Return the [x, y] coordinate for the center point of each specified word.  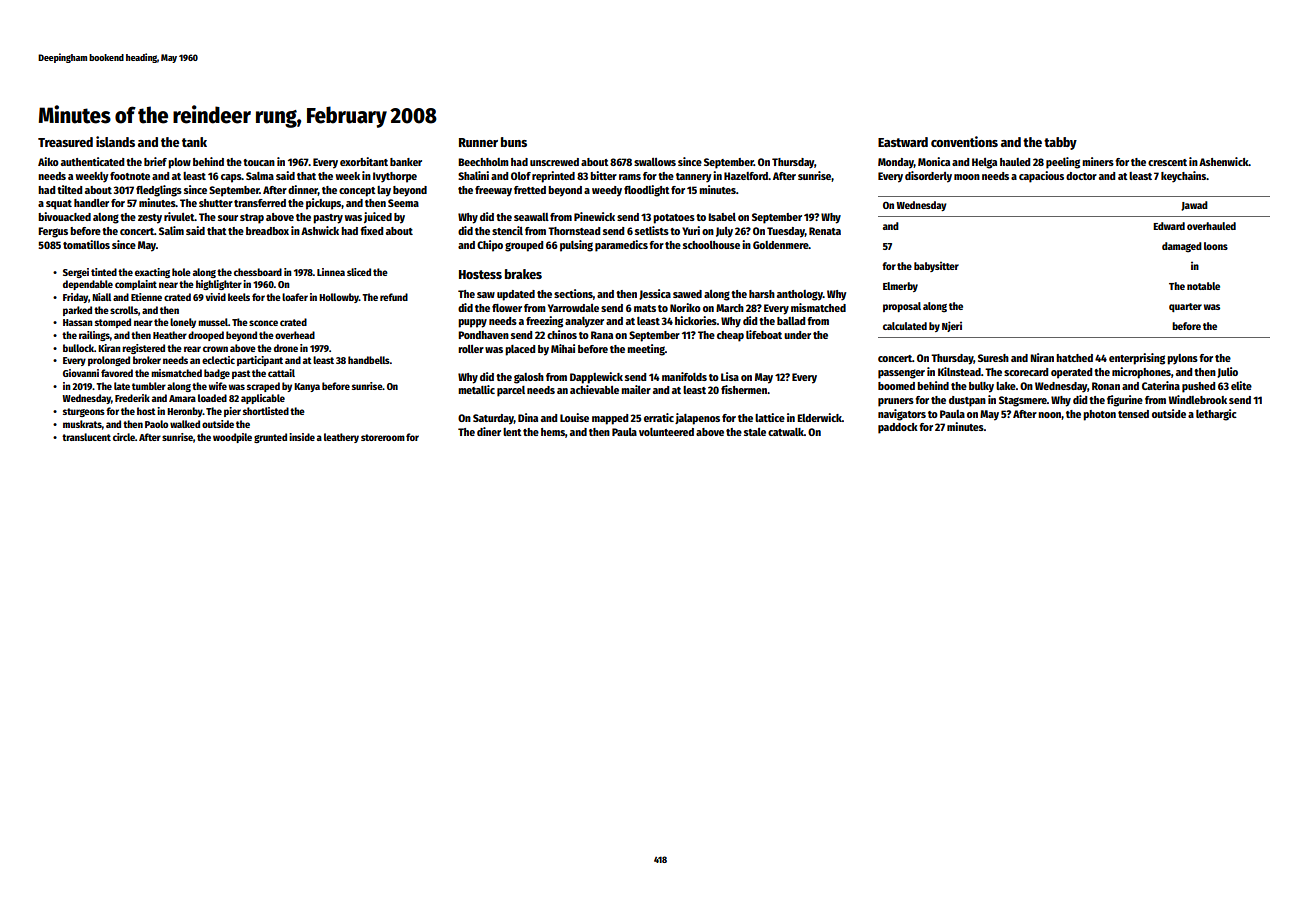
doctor [1081, 176]
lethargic [1216, 415]
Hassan [78, 322]
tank [194, 142]
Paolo [156, 424]
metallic [476, 389]
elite [1241, 385]
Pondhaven [483, 335]
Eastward [903, 142]
